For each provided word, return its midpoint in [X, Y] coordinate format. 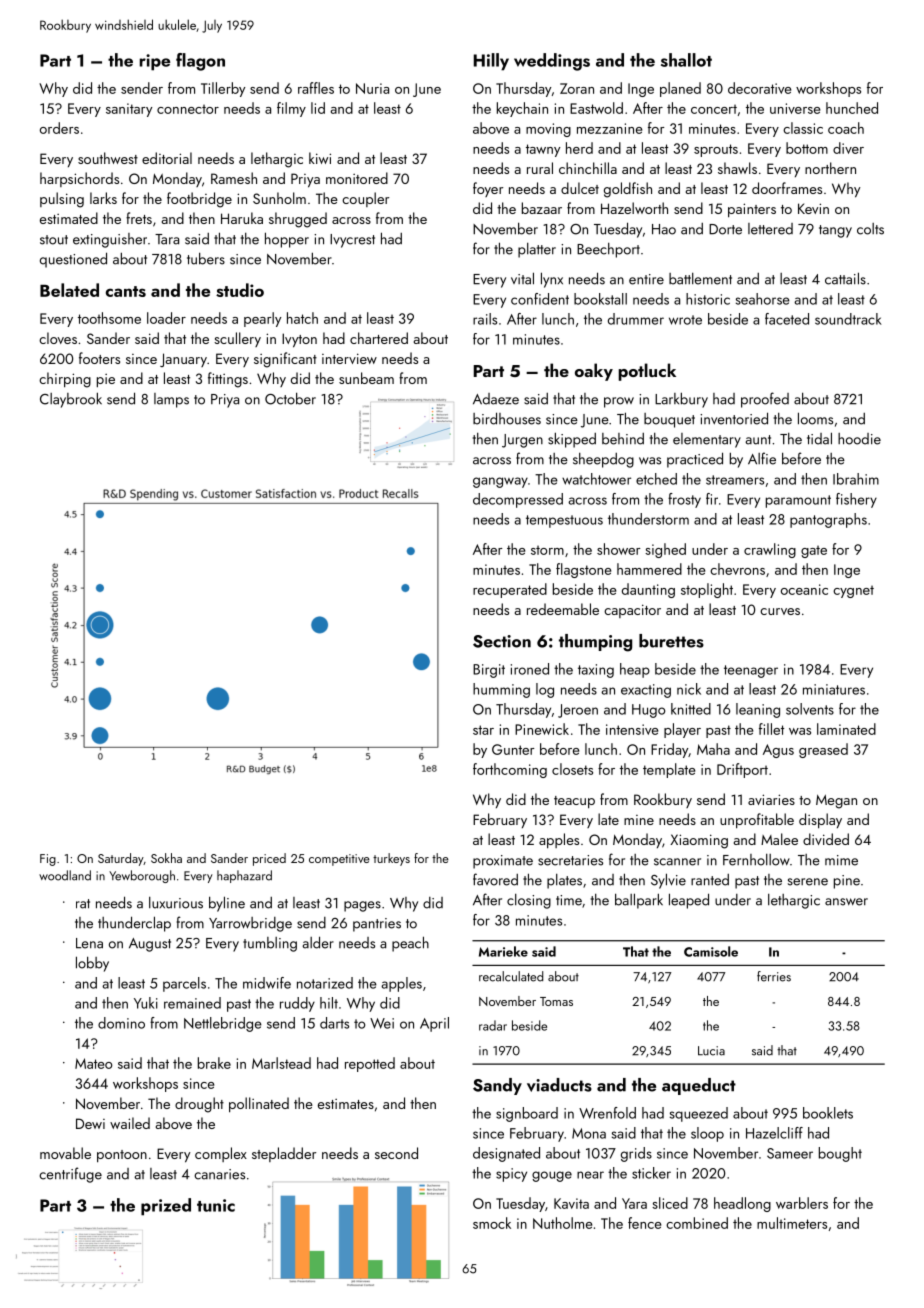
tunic [216, 1205]
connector [188, 109]
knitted [691, 709]
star [483, 730]
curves [780, 611]
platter [537, 250]
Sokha [166, 858]
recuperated [510, 590]
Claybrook [71, 400]
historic [708, 299]
